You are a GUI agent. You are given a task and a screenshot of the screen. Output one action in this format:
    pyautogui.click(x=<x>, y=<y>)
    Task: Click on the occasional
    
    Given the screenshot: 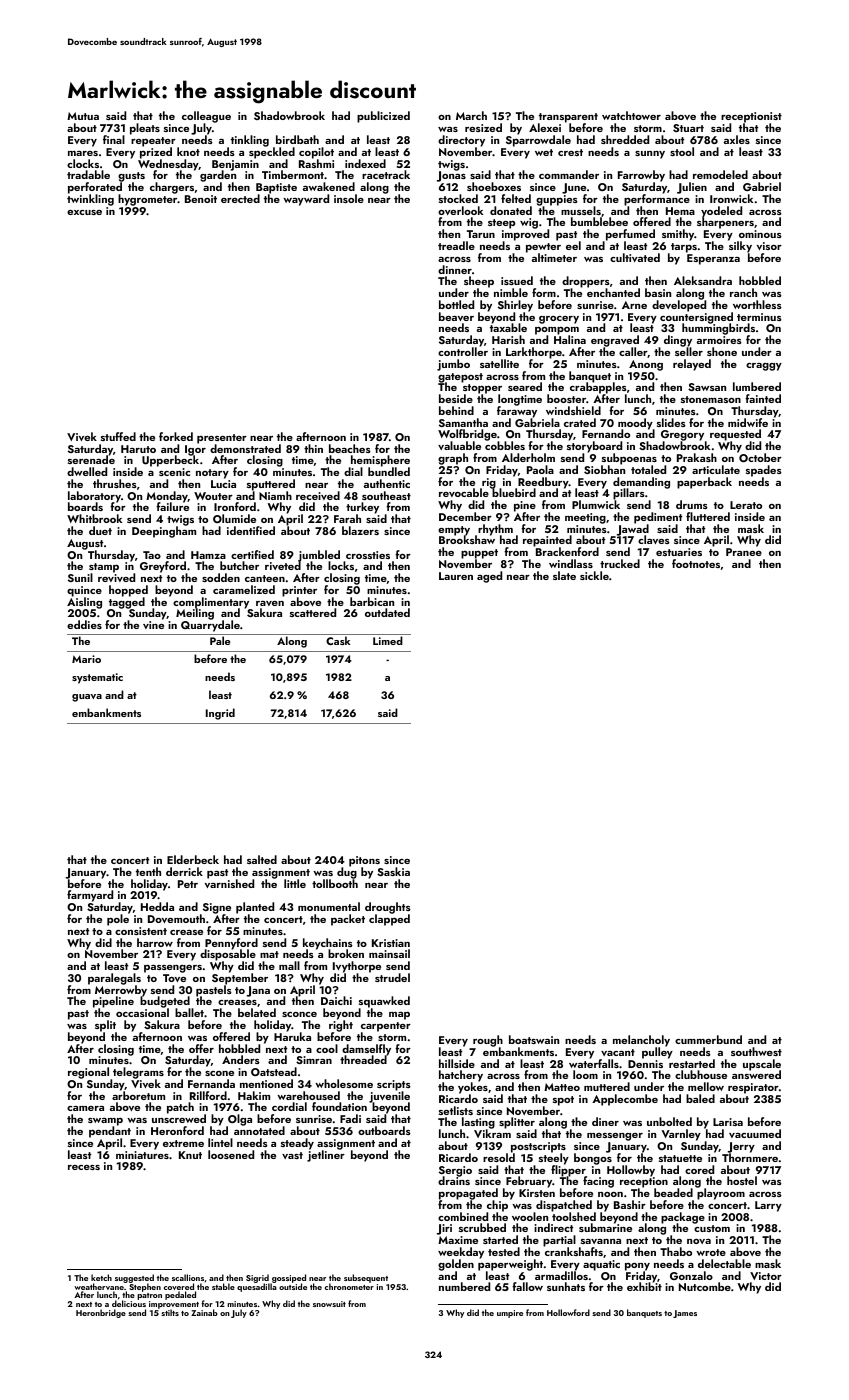 What is the action you would take?
    pyautogui.click(x=142, y=1013)
